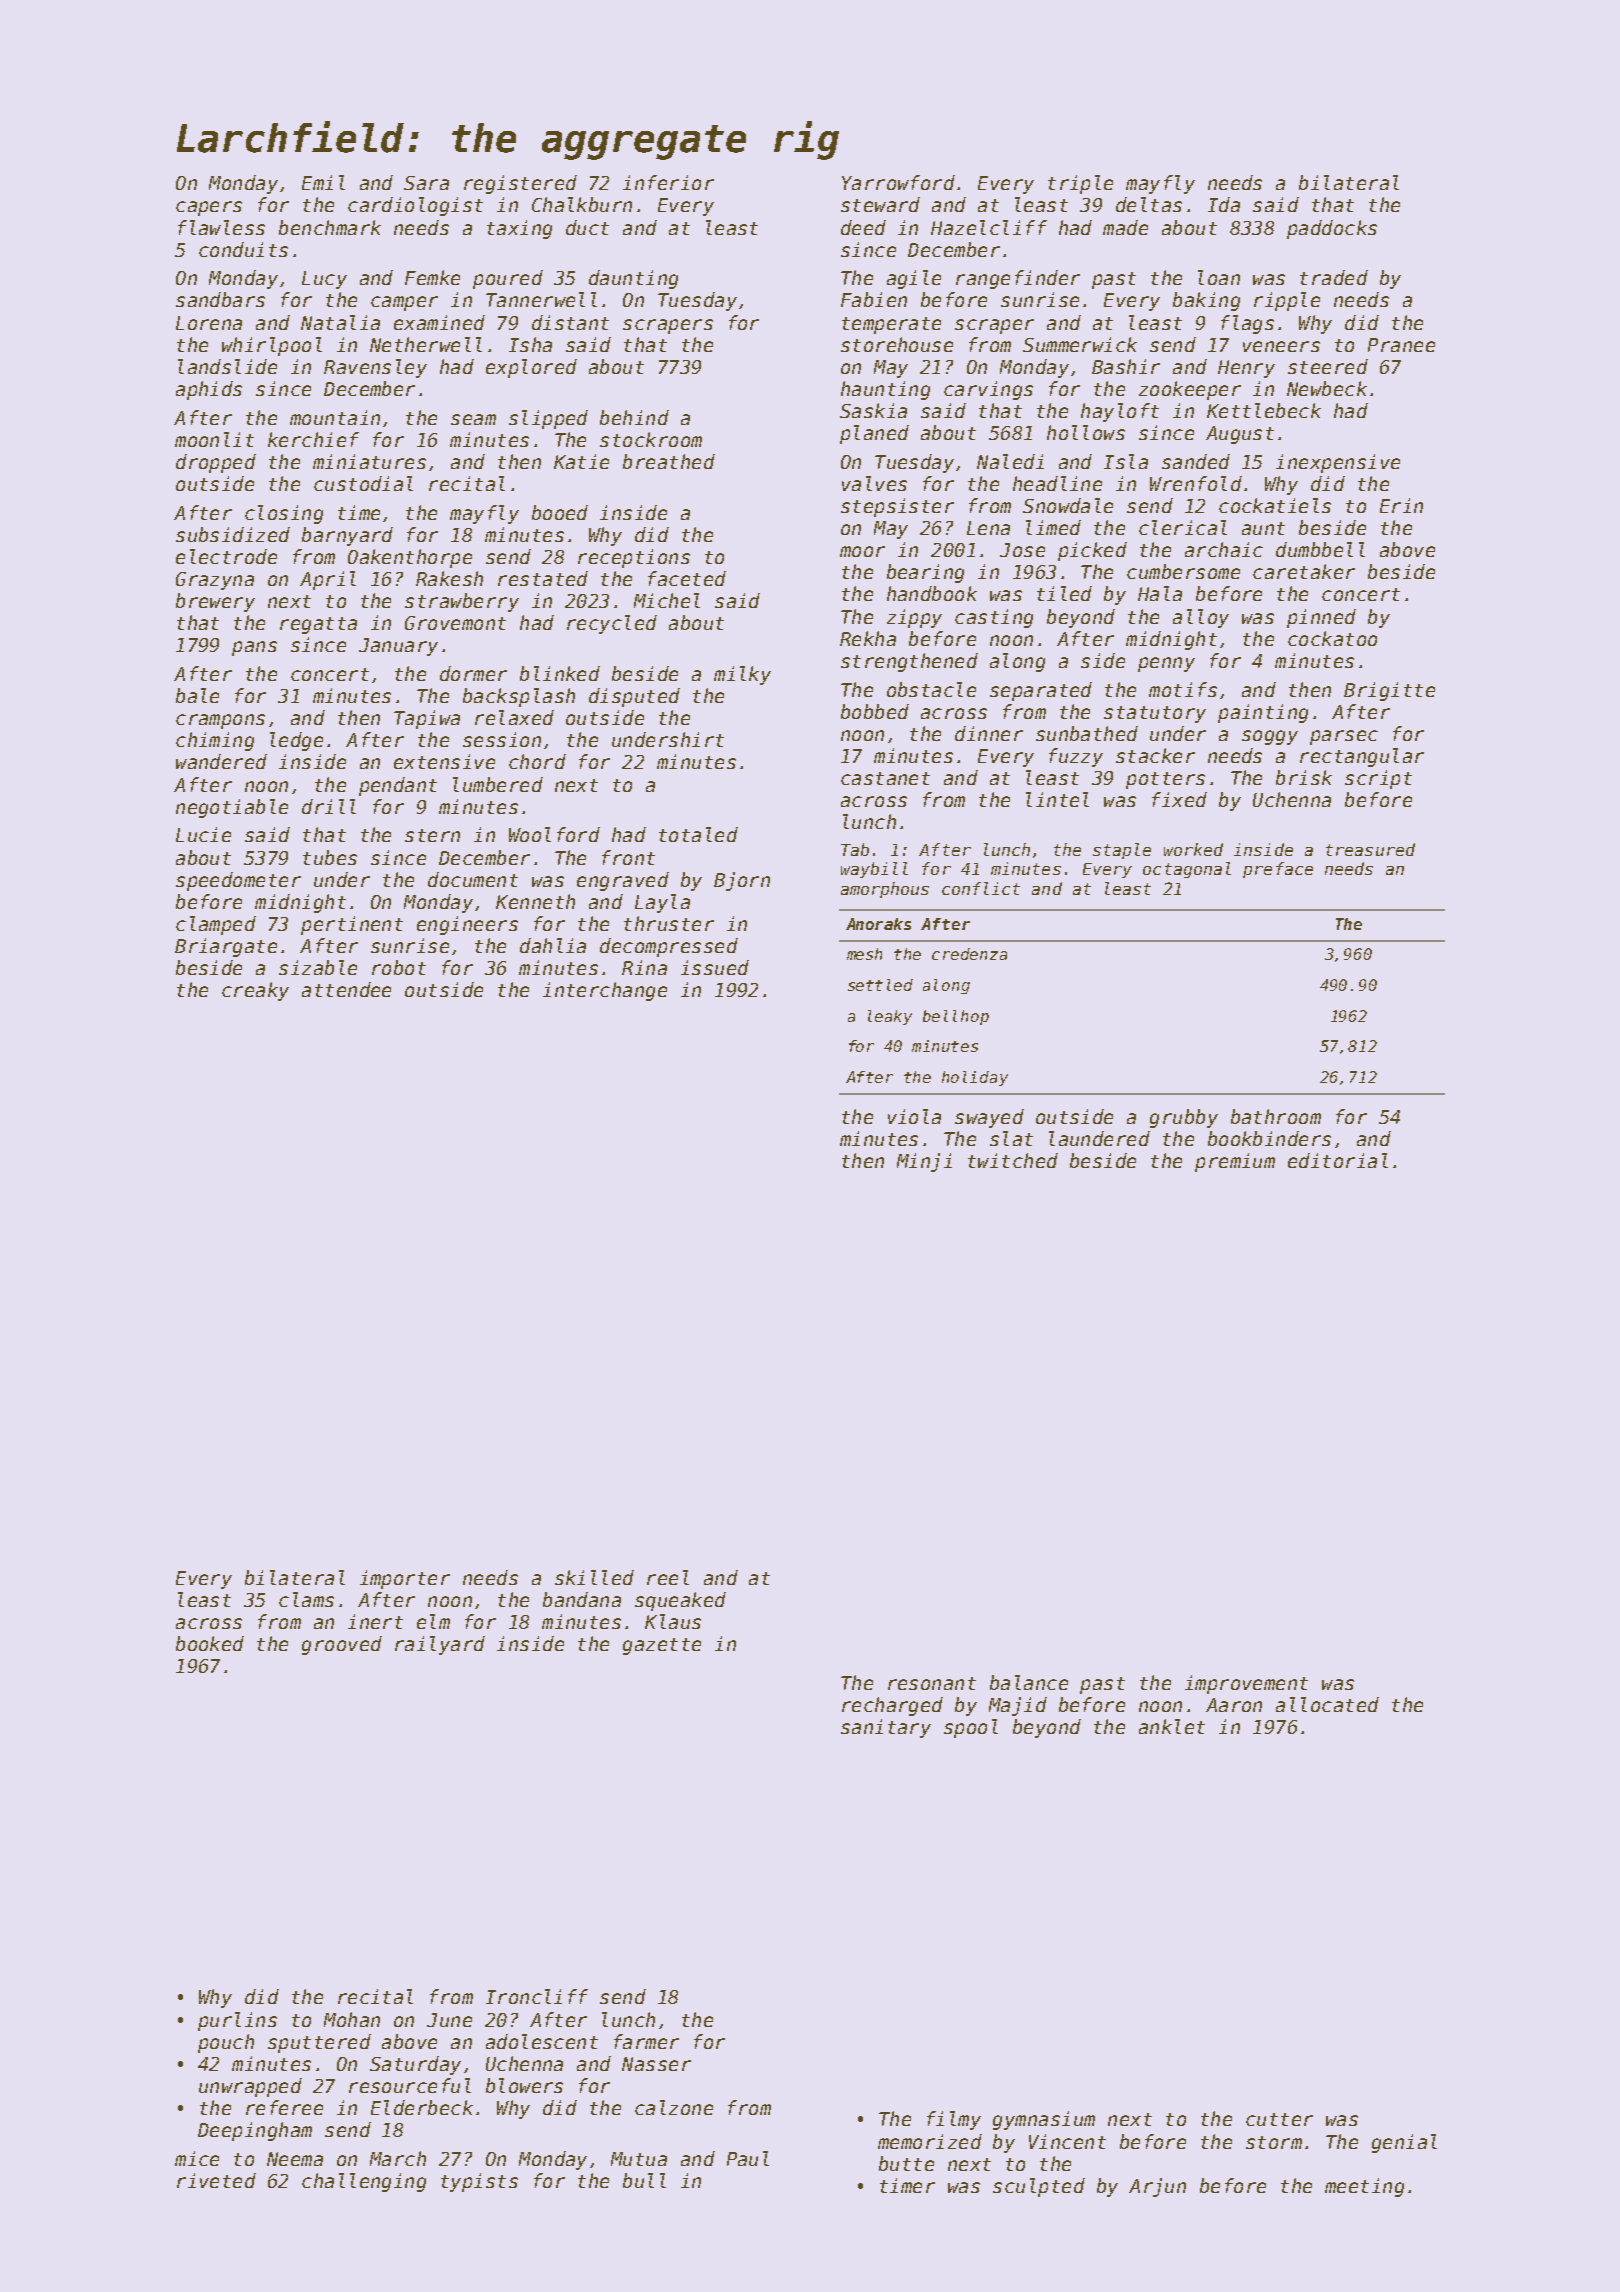 The width and height of the screenshot is (1620, 2292). I want to click on sanitary, so click(886, 1728).
